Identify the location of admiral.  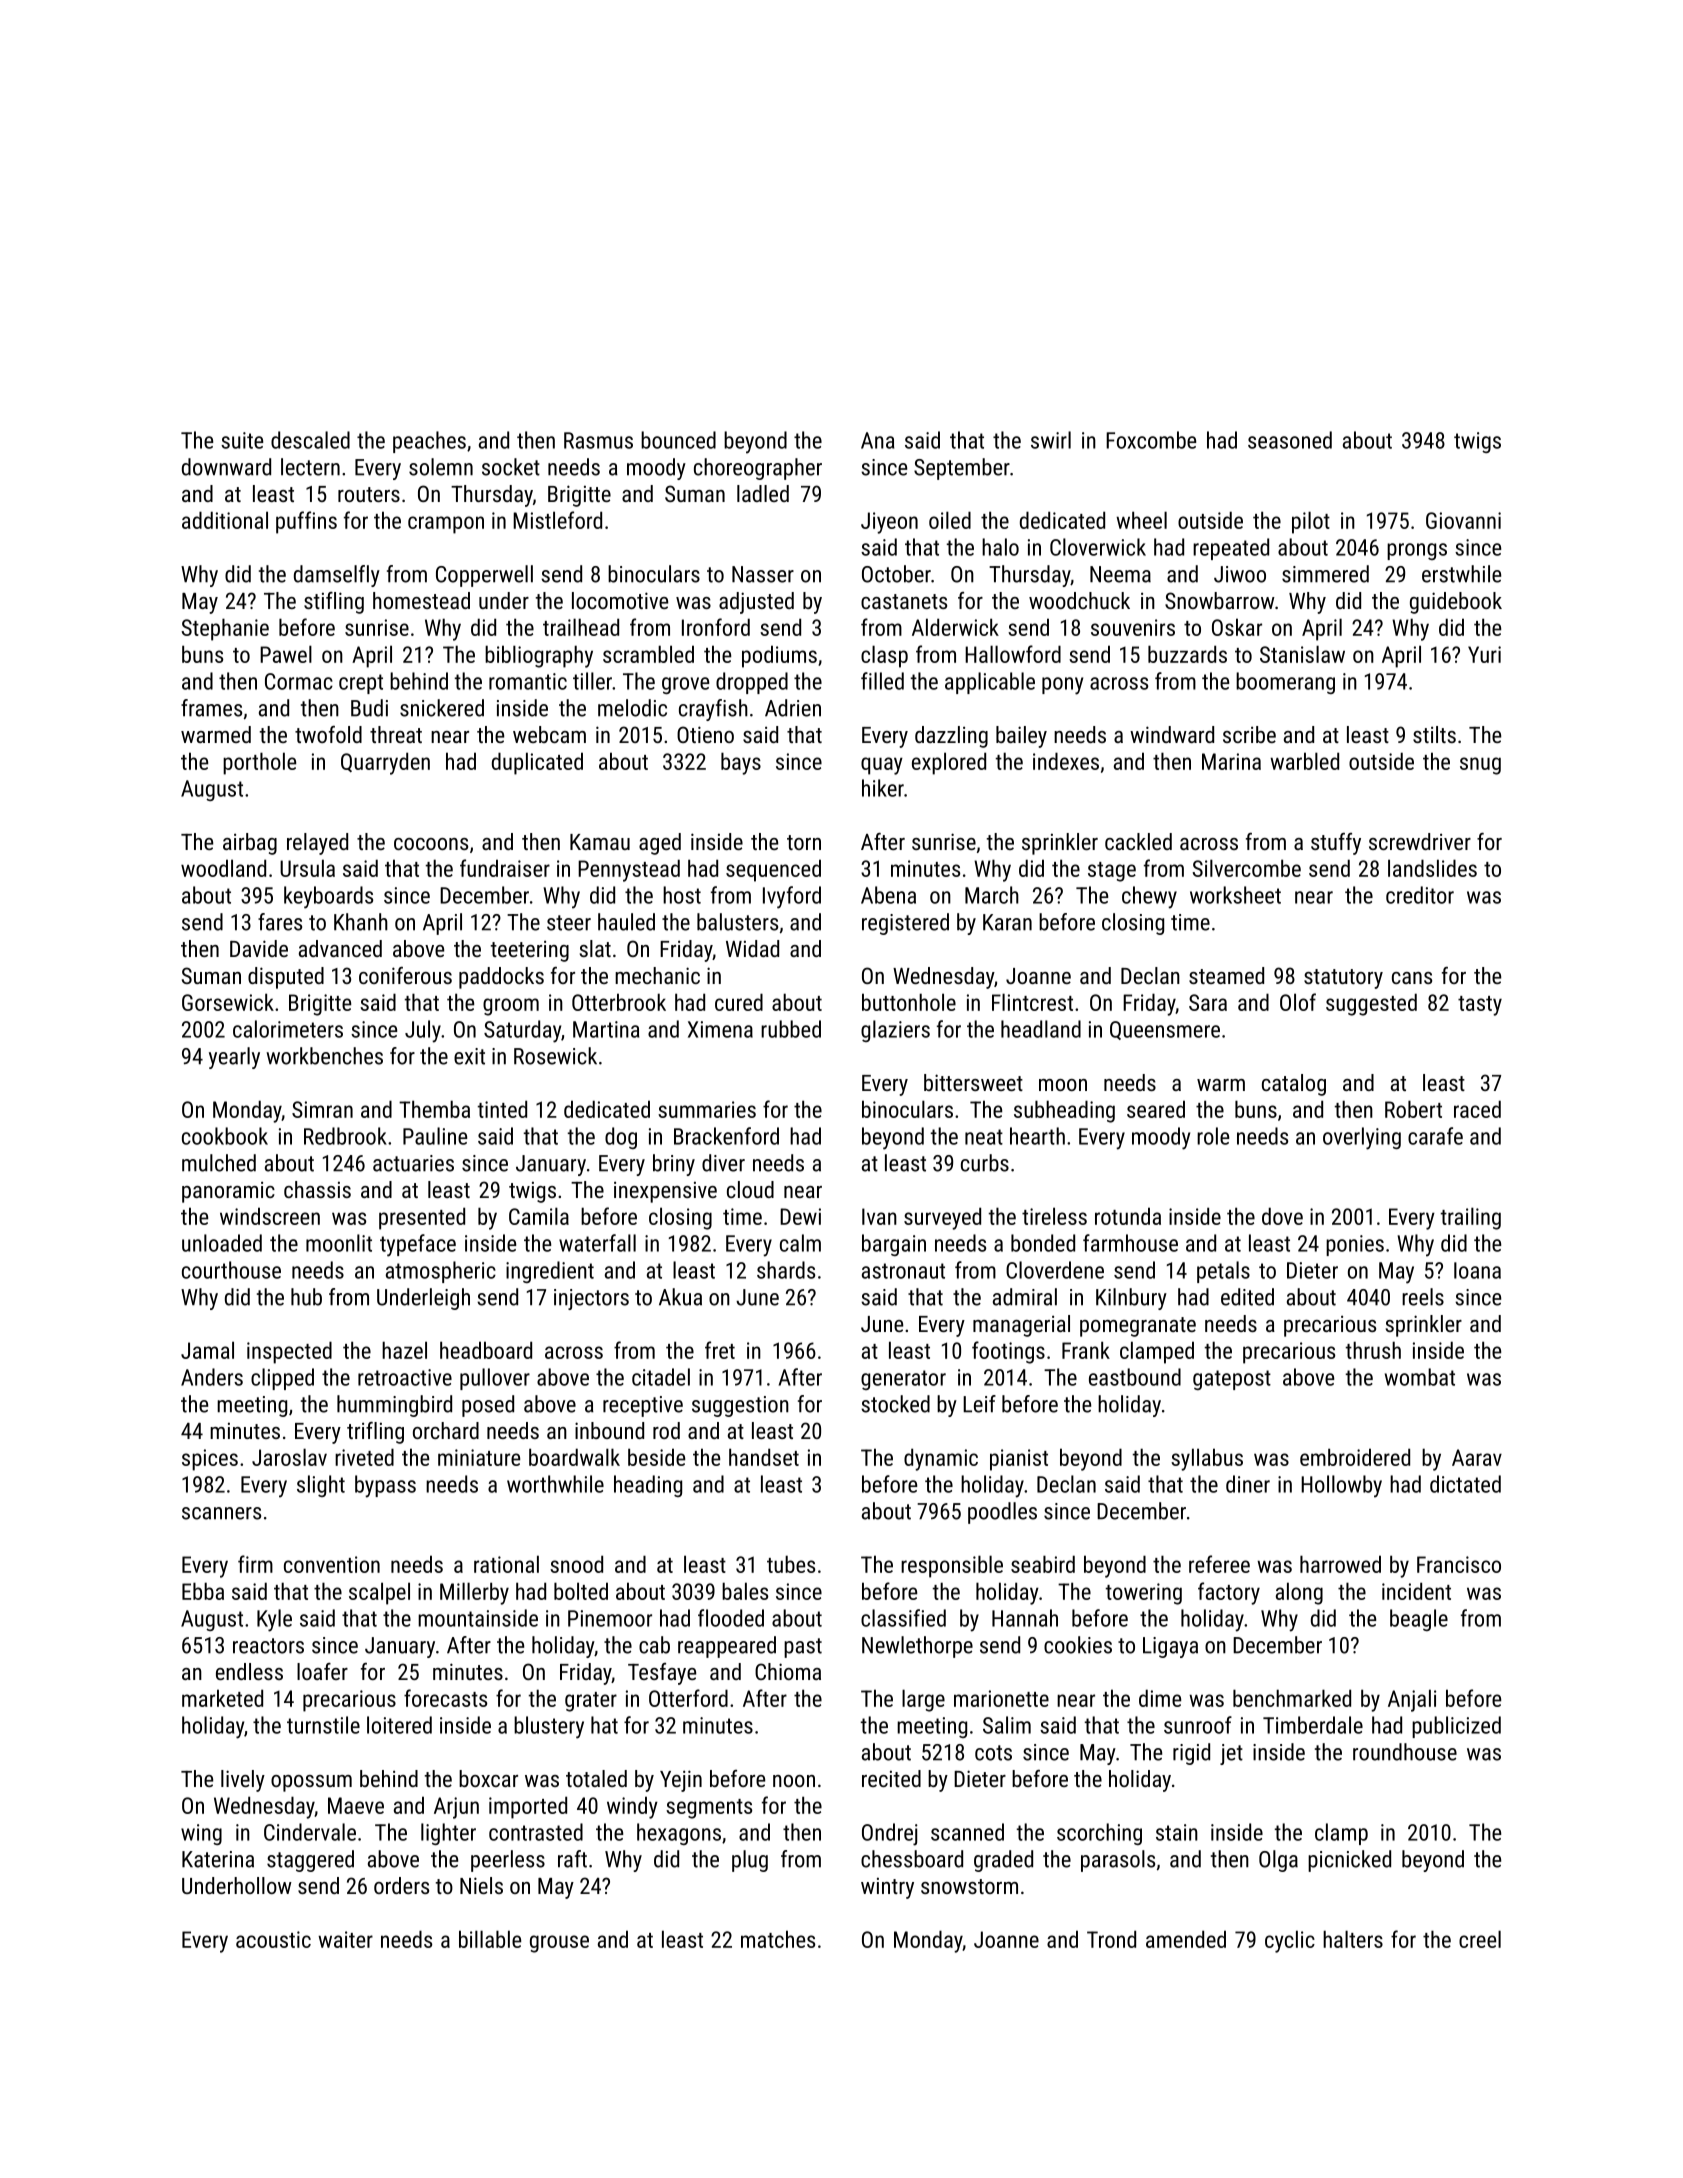
(1025, 1297).
